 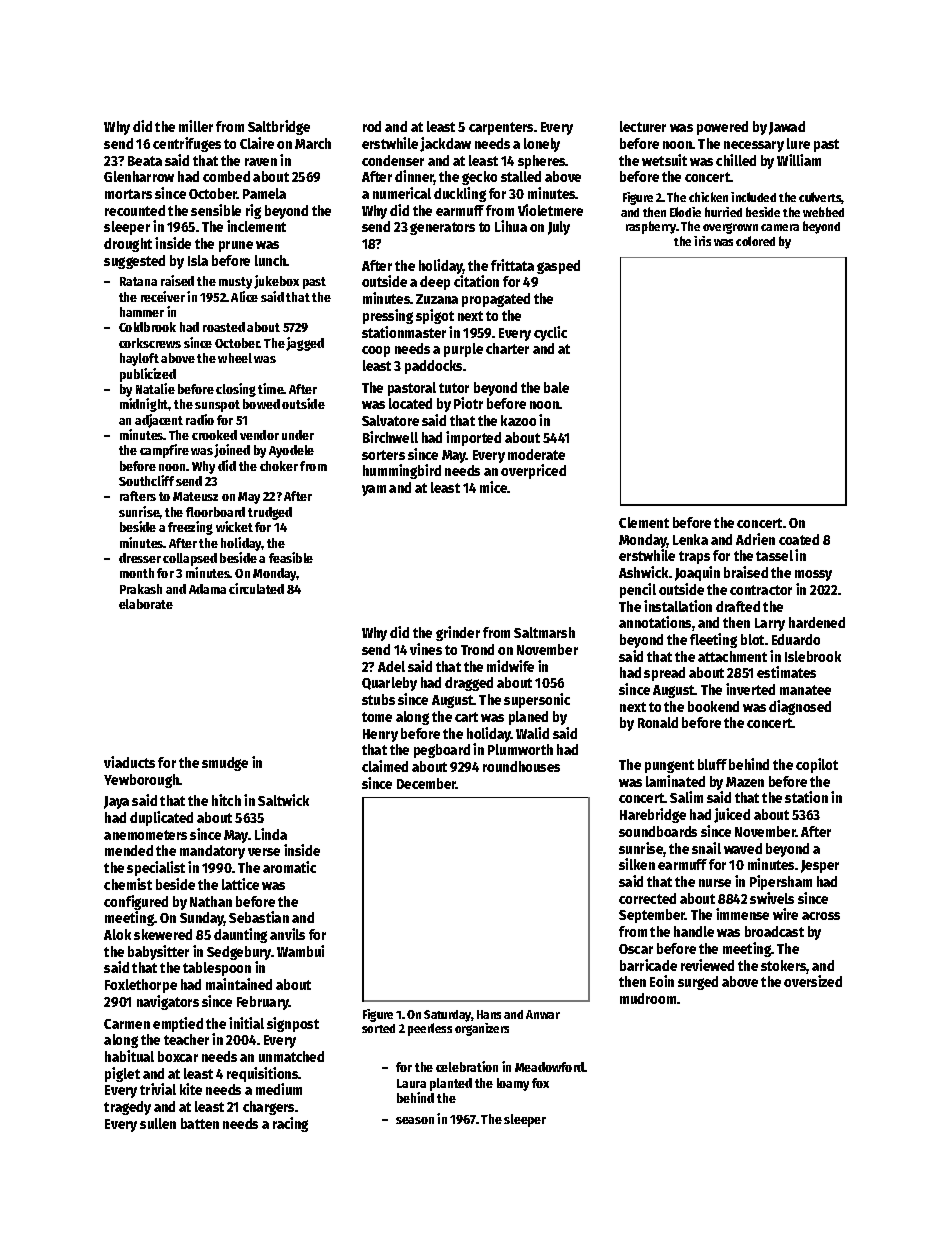 What do you see at coordinates (196, 126) in the image?
I see `miller` at bounding box center [196, 126].
